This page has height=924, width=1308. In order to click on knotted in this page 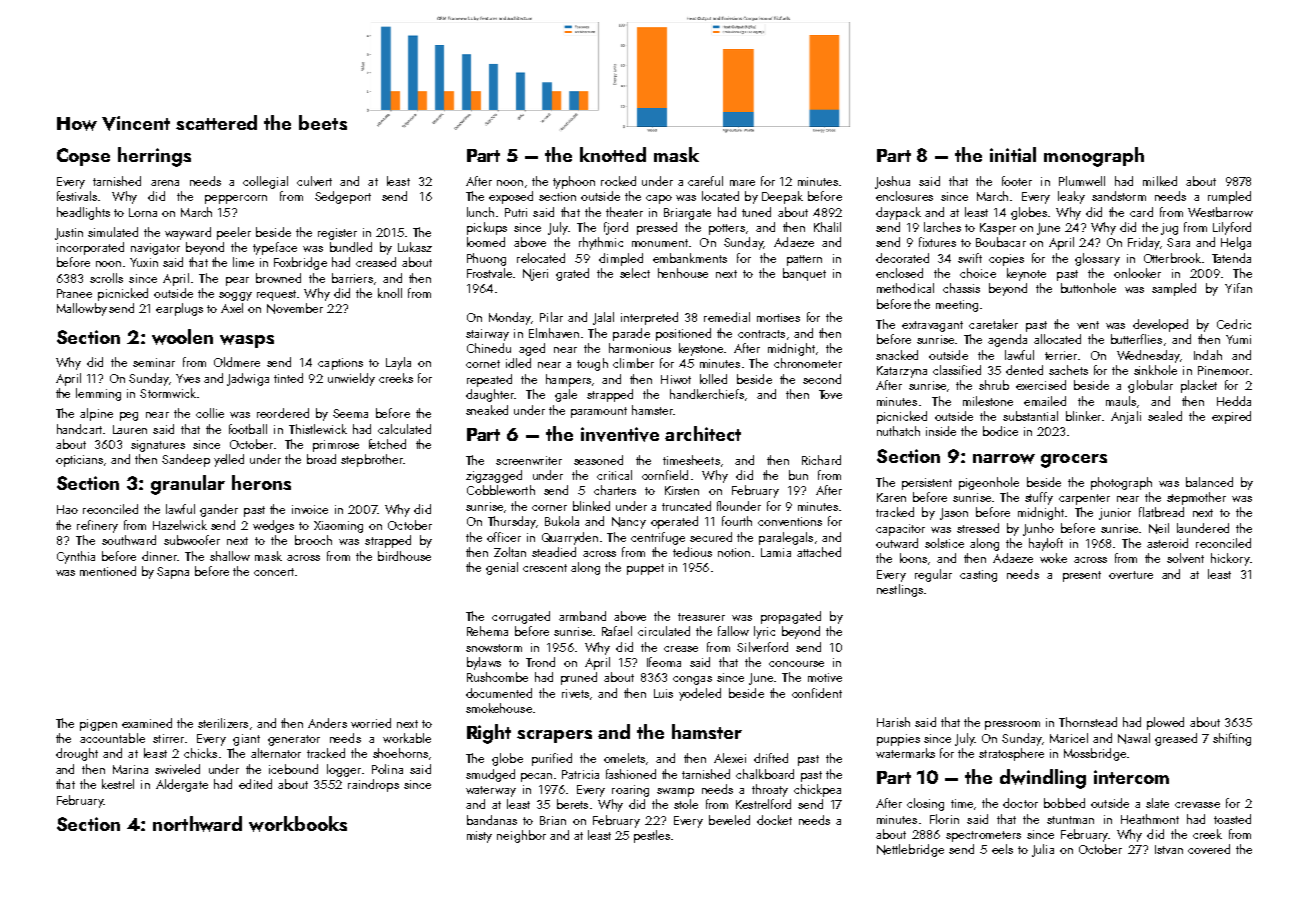, I will do `click(613, 154)`.
